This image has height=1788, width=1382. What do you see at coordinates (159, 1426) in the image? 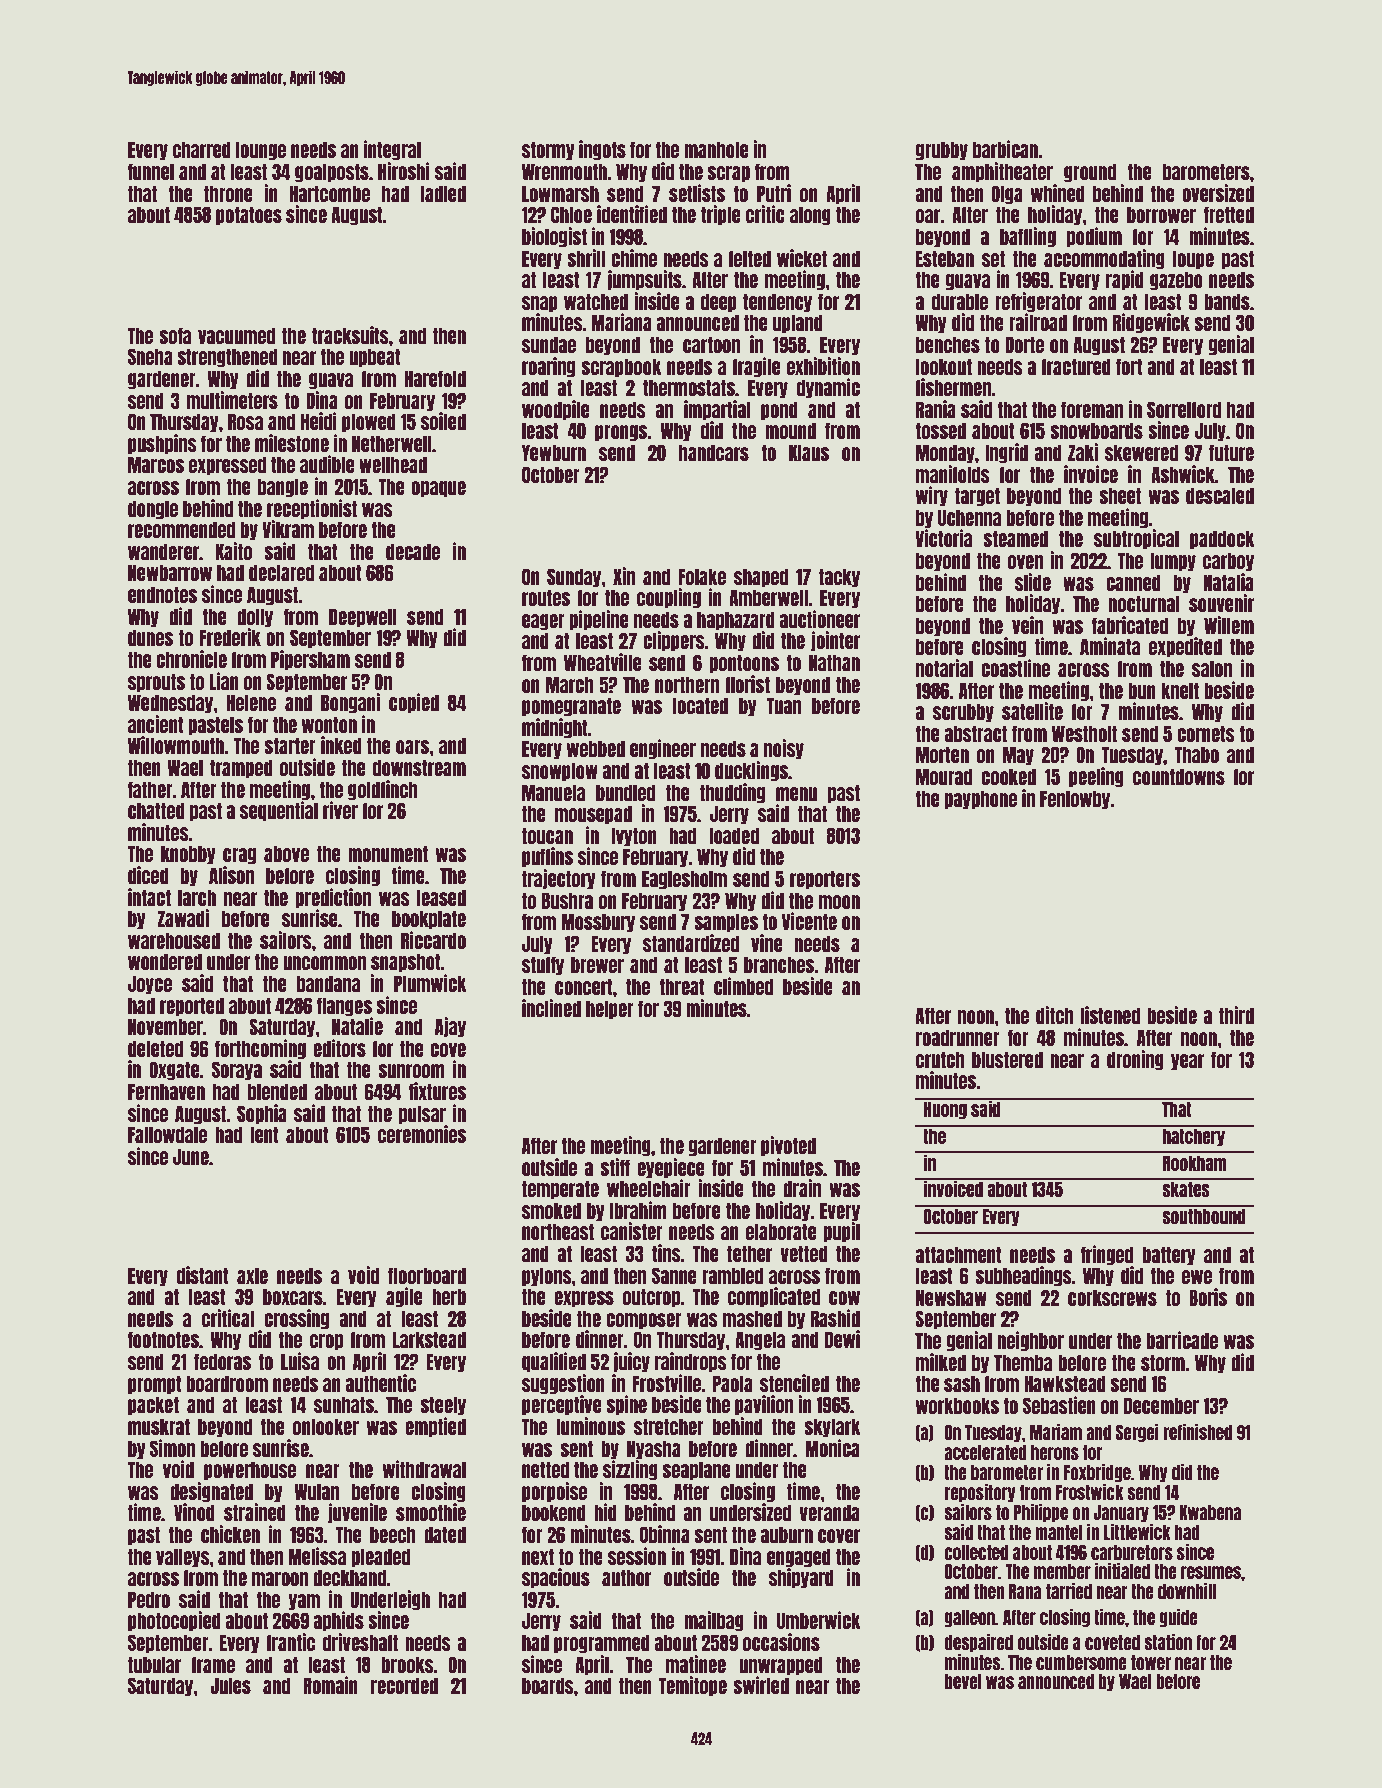
I see `muskrat` at bounding box center [159, 1426].
